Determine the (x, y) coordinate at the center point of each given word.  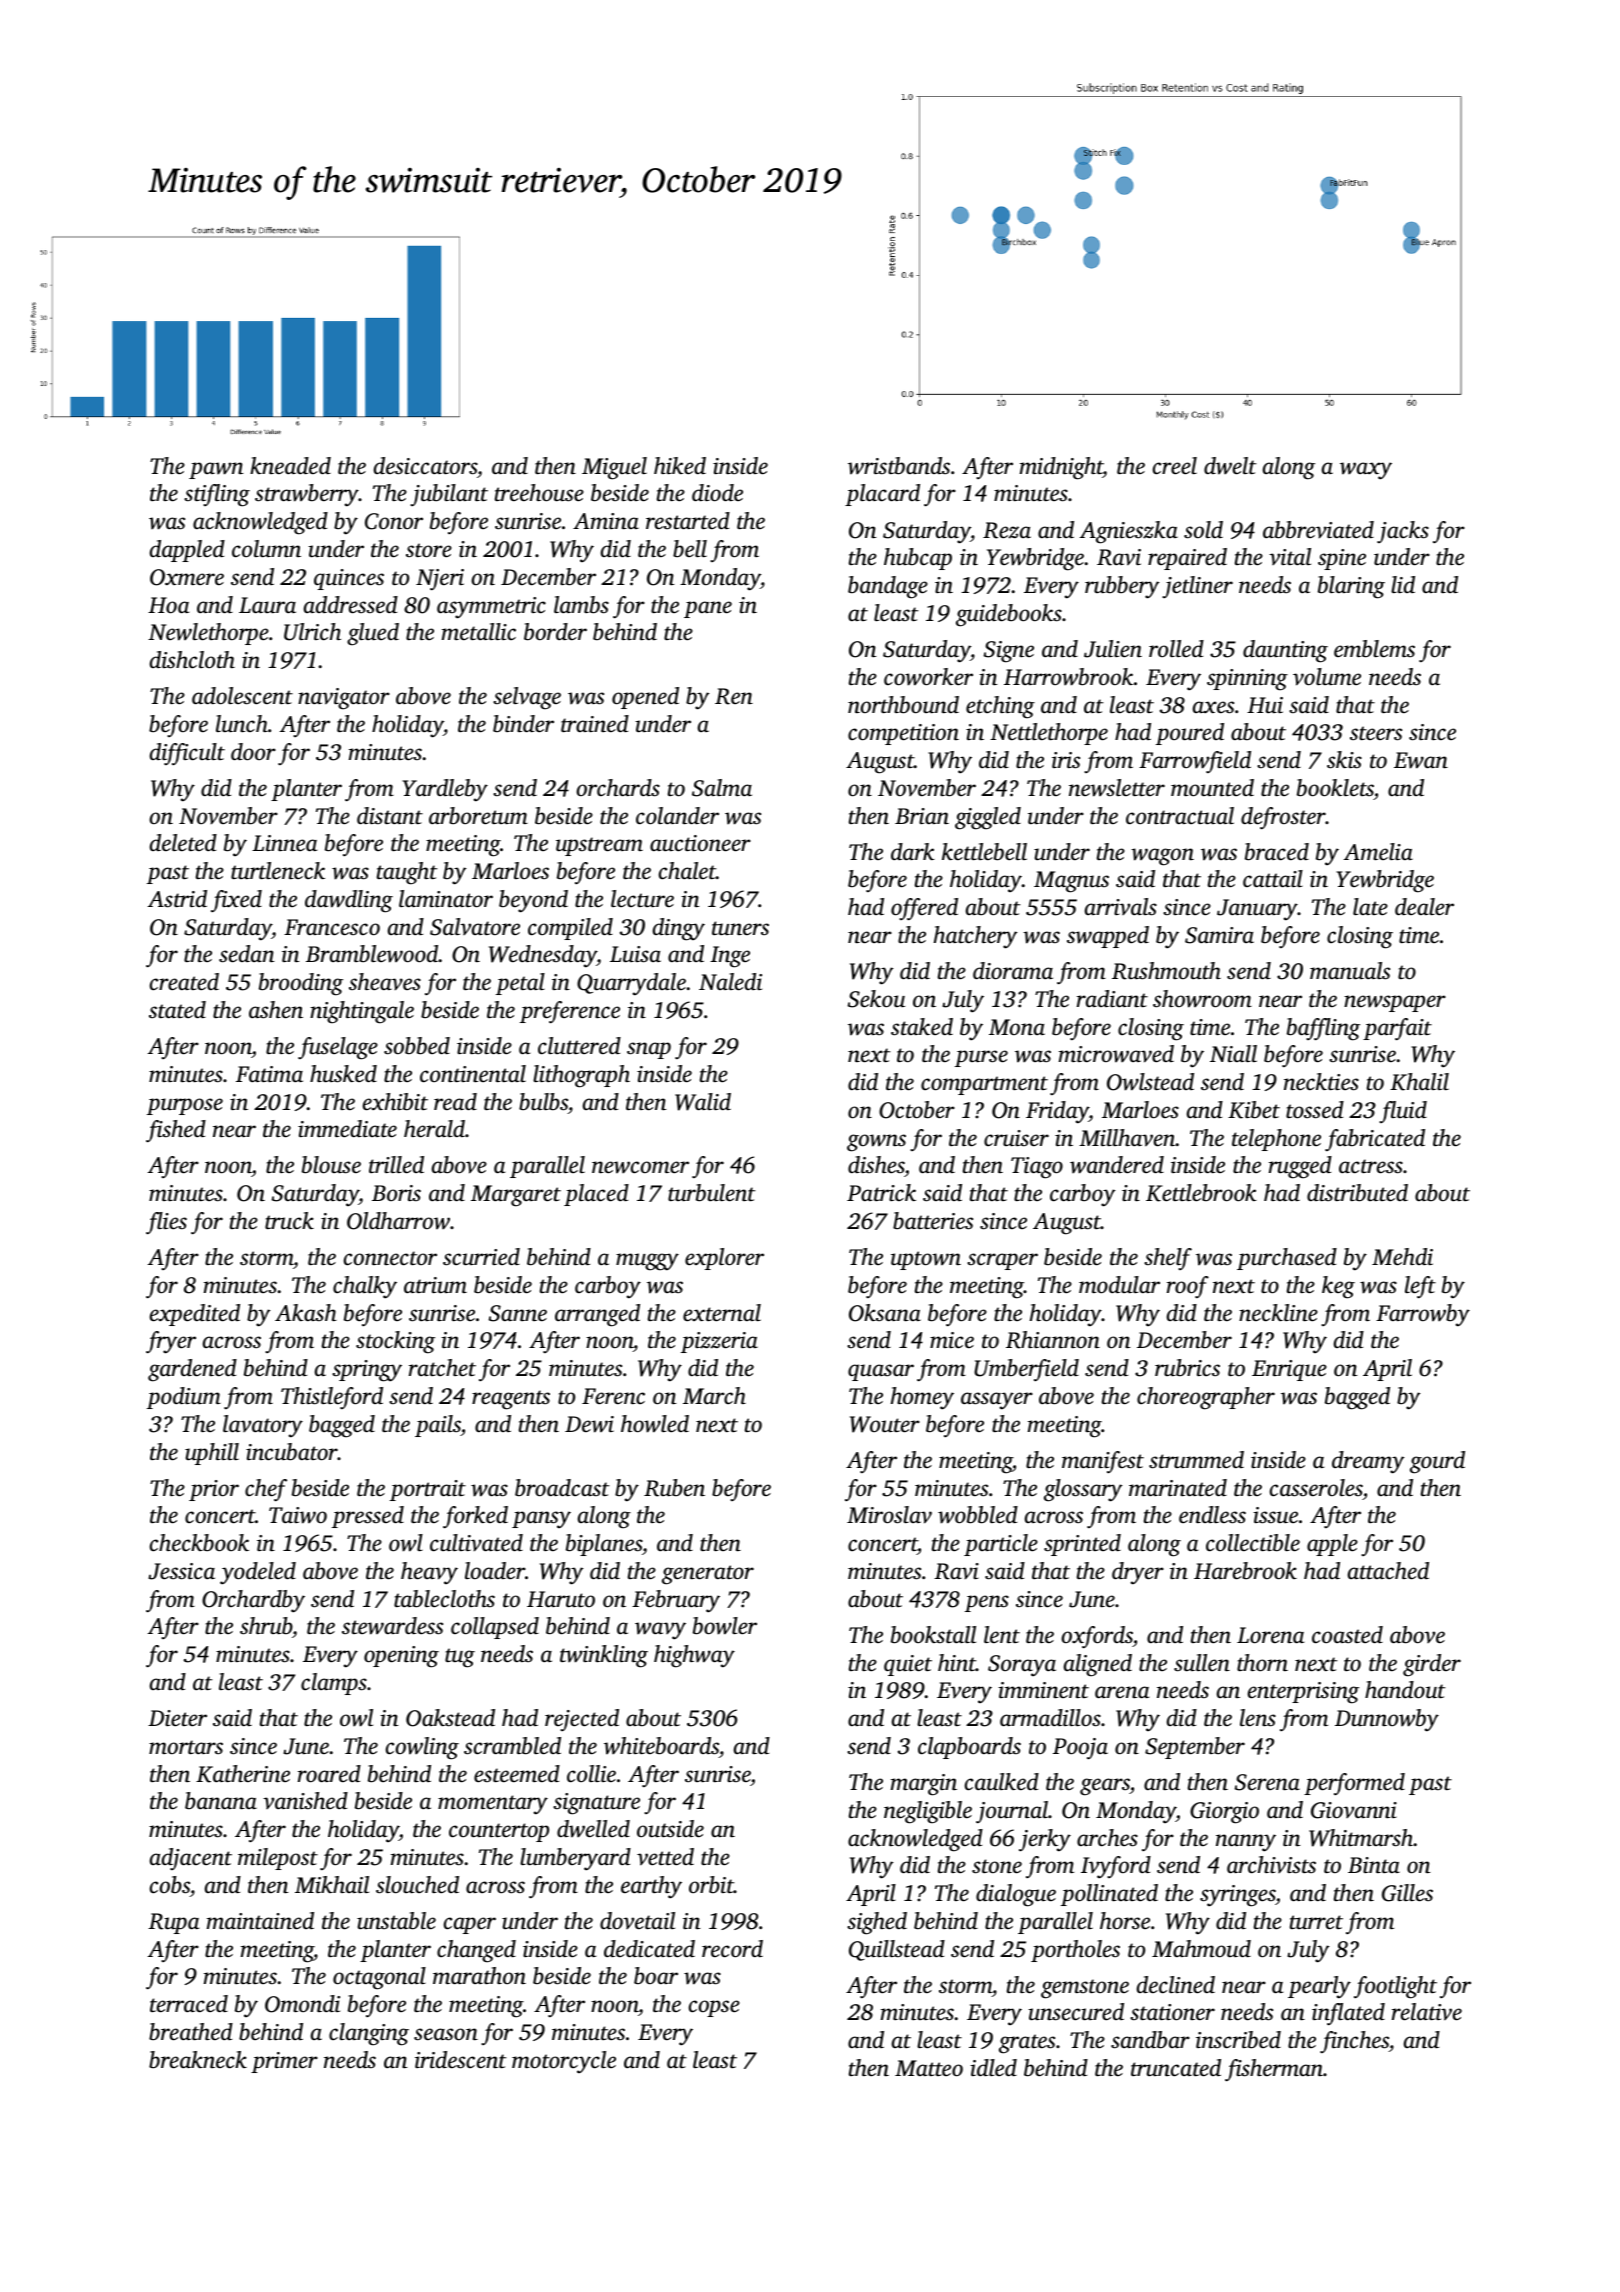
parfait (1397, 1029)
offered (924, 909)
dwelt (1230, 466)
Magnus (1071, 882)
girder (1432, 1665)
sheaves (385, 982)
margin (924, 1785)
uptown (926, 1260)
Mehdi (1402, 1257)
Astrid (177, 899)
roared (329, 1774)
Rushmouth (1166, 971)
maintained (260, 1921)
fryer (171, 1342)
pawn (216, 470)
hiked (680, 466)
